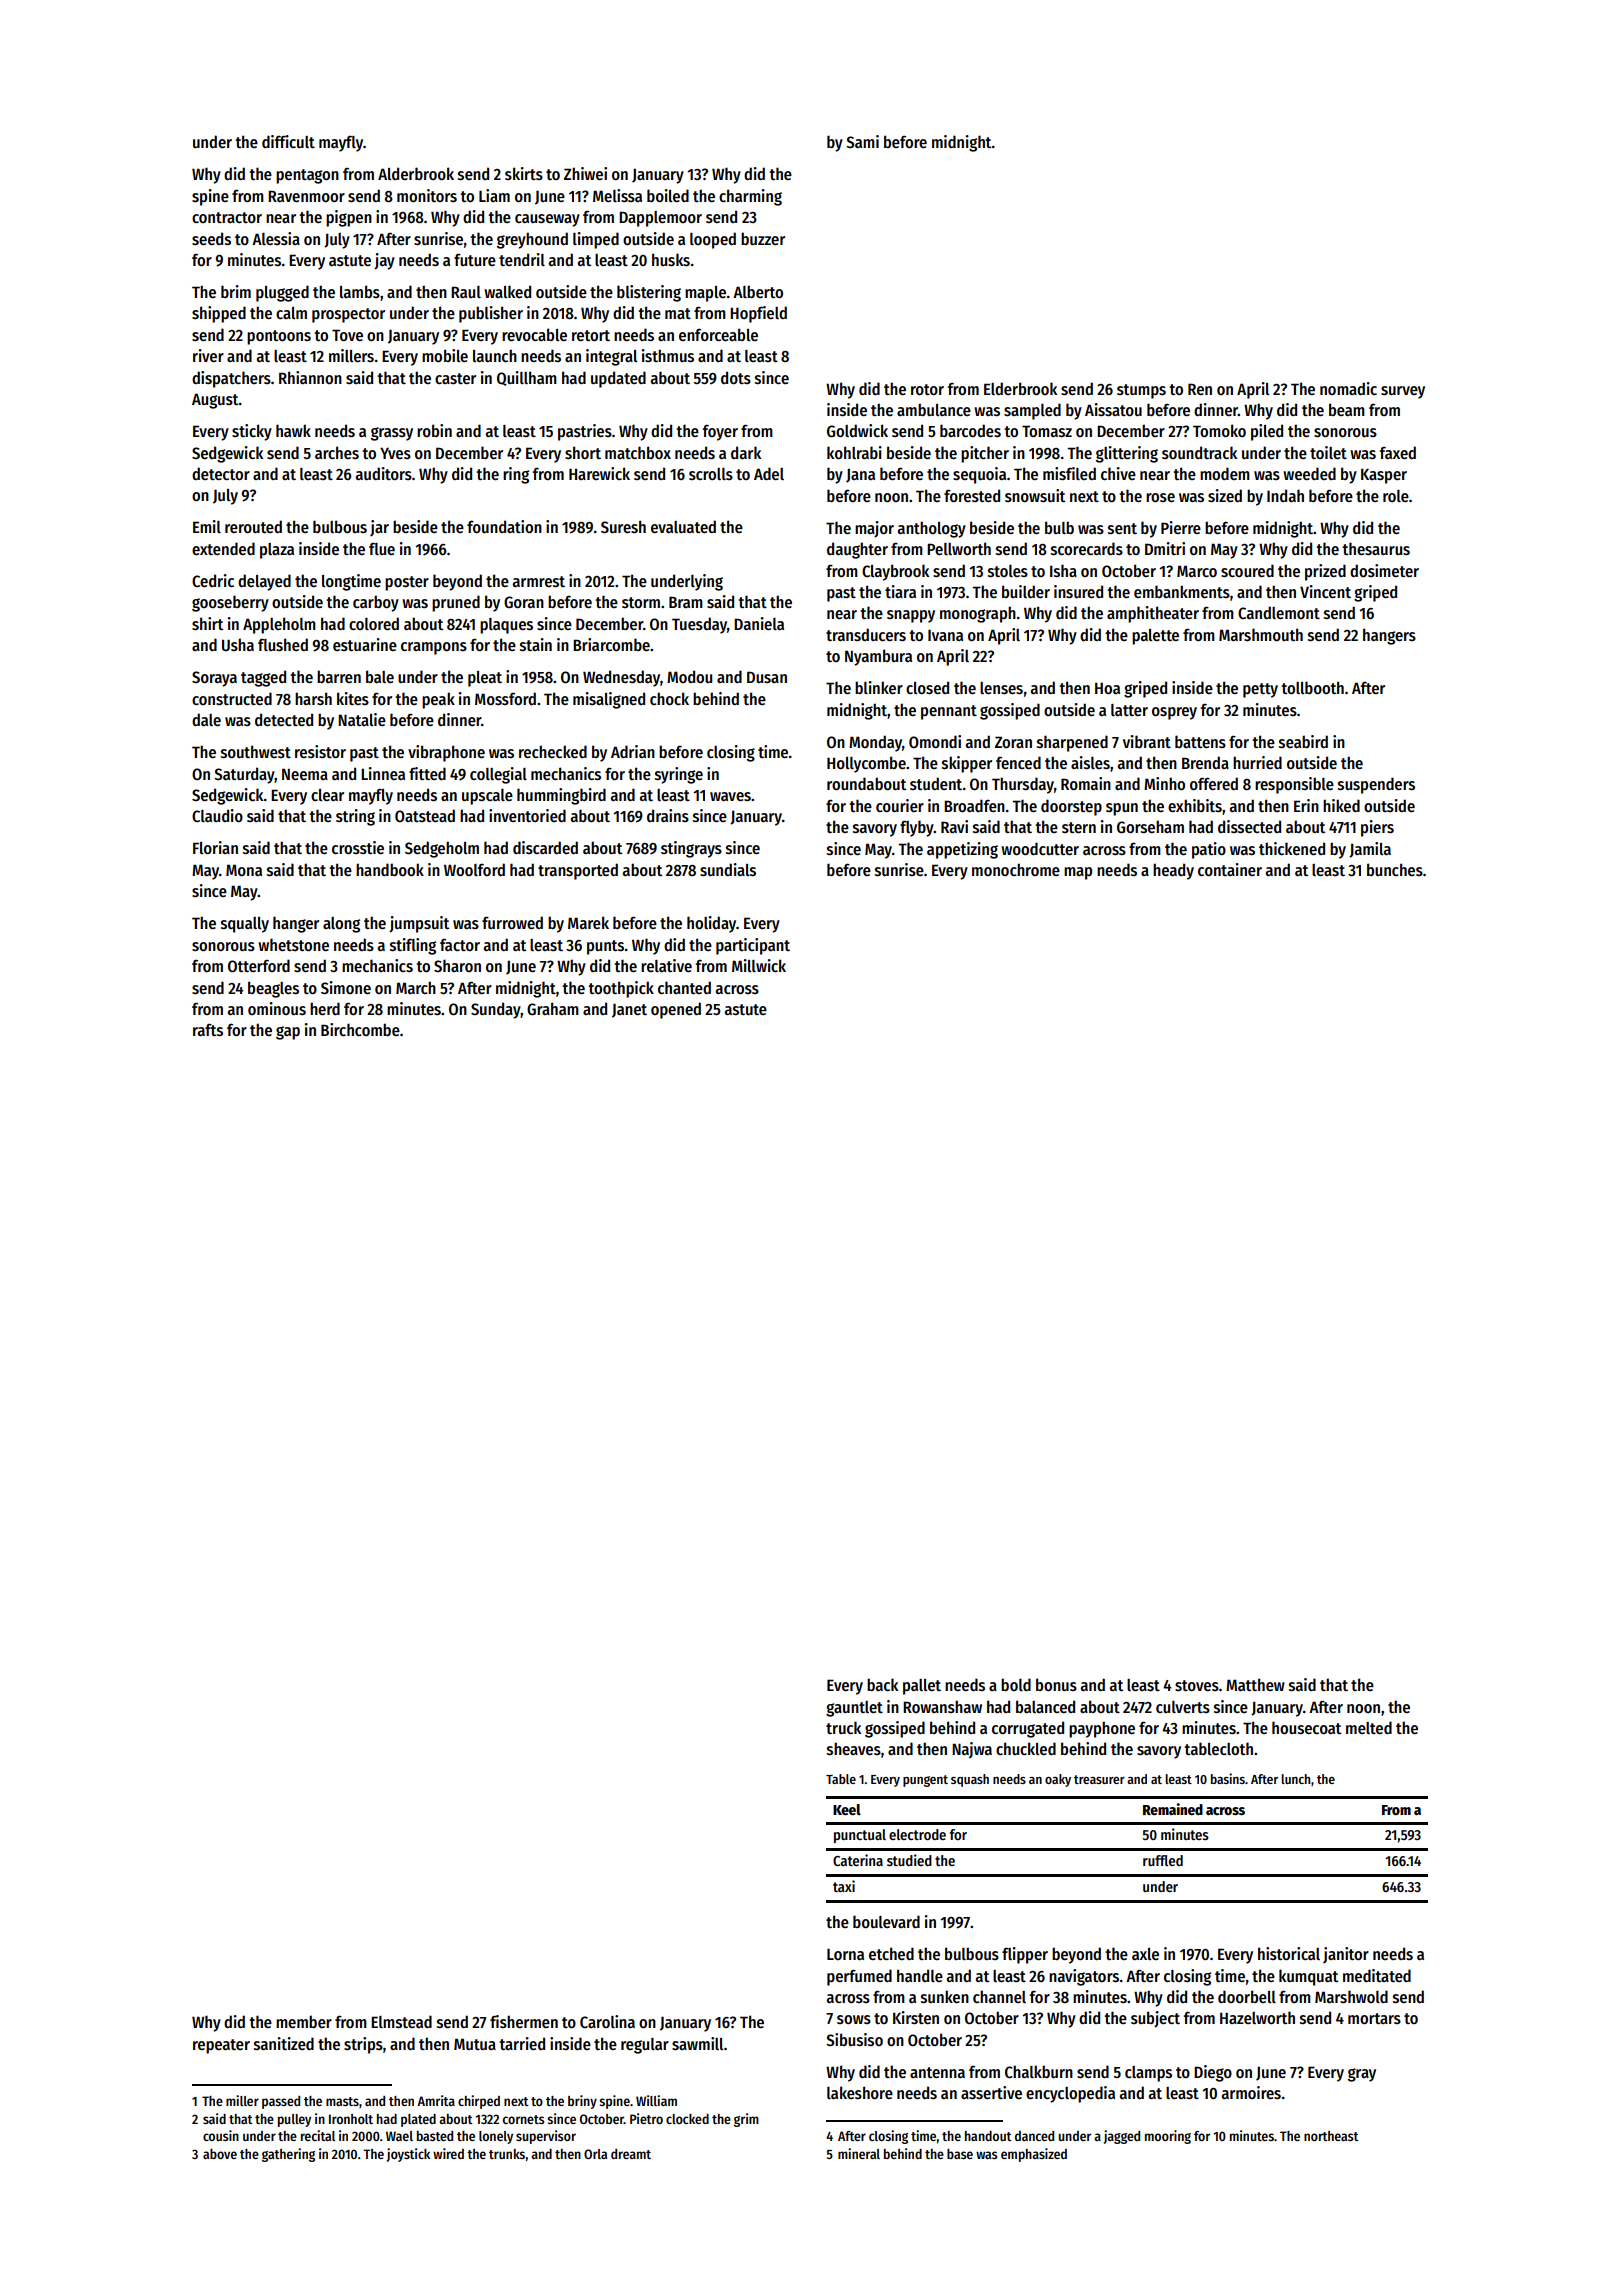 Image resolution: width=1620 pixels, height=2292 pixels. Describe the element at coordinates (213, 580) in the page. I see `Cedric` at that location.
